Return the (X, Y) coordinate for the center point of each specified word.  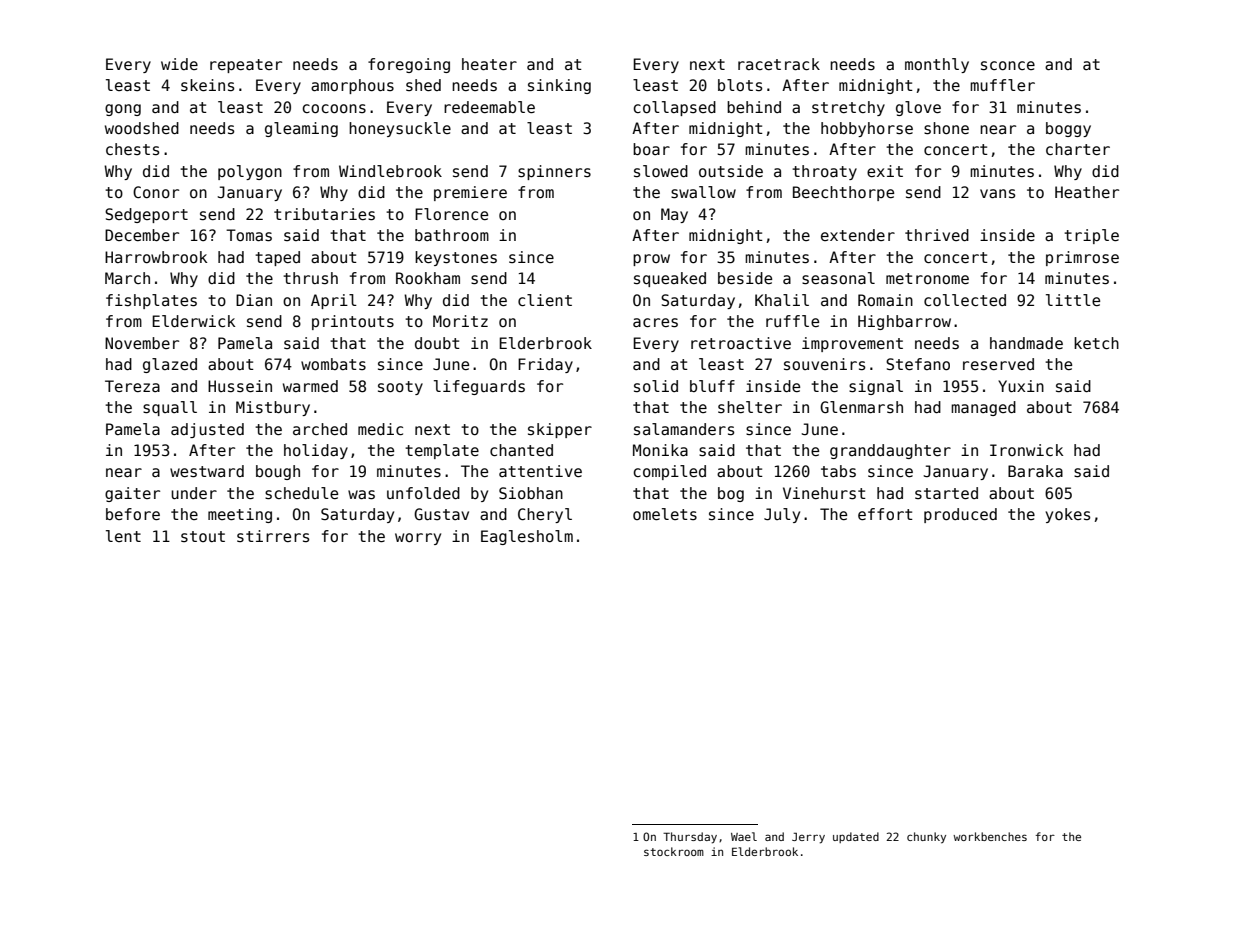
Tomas (249, 235)
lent (123, 536)
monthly (937, 65)
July (782, 515)
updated (856, 837)
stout (203, 536)
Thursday (690, 838)
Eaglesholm (527, 537)
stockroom (674, 851)
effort (885, 514)
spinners (554, 172)
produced (960, 515)
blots (740, 85)
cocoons (334, 108)
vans (997, 193)
